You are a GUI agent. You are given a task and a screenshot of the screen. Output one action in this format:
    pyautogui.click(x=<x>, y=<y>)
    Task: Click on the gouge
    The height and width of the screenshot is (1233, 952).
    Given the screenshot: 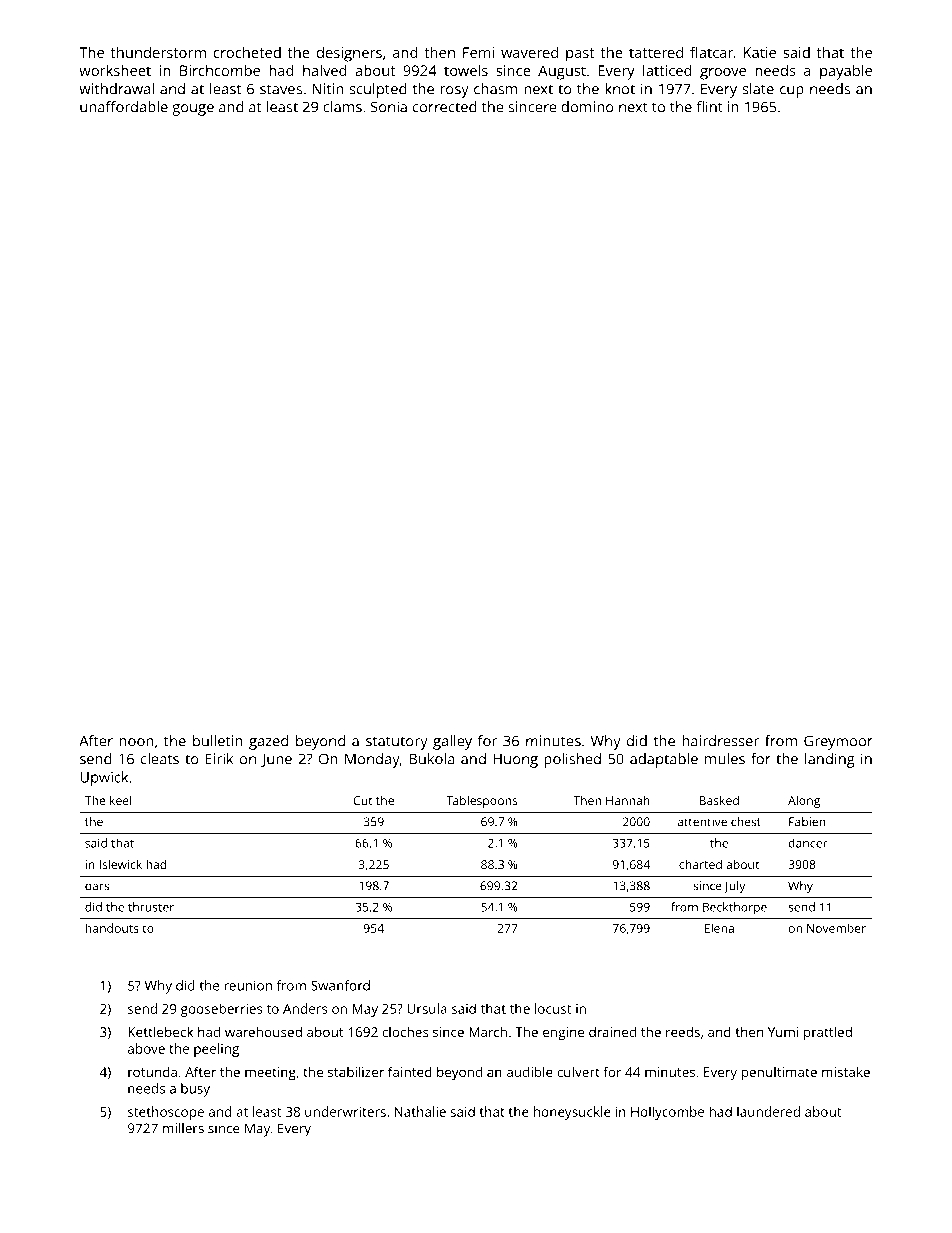 What is the action you would take?
    pyautogui.click(x=193, y=110)
